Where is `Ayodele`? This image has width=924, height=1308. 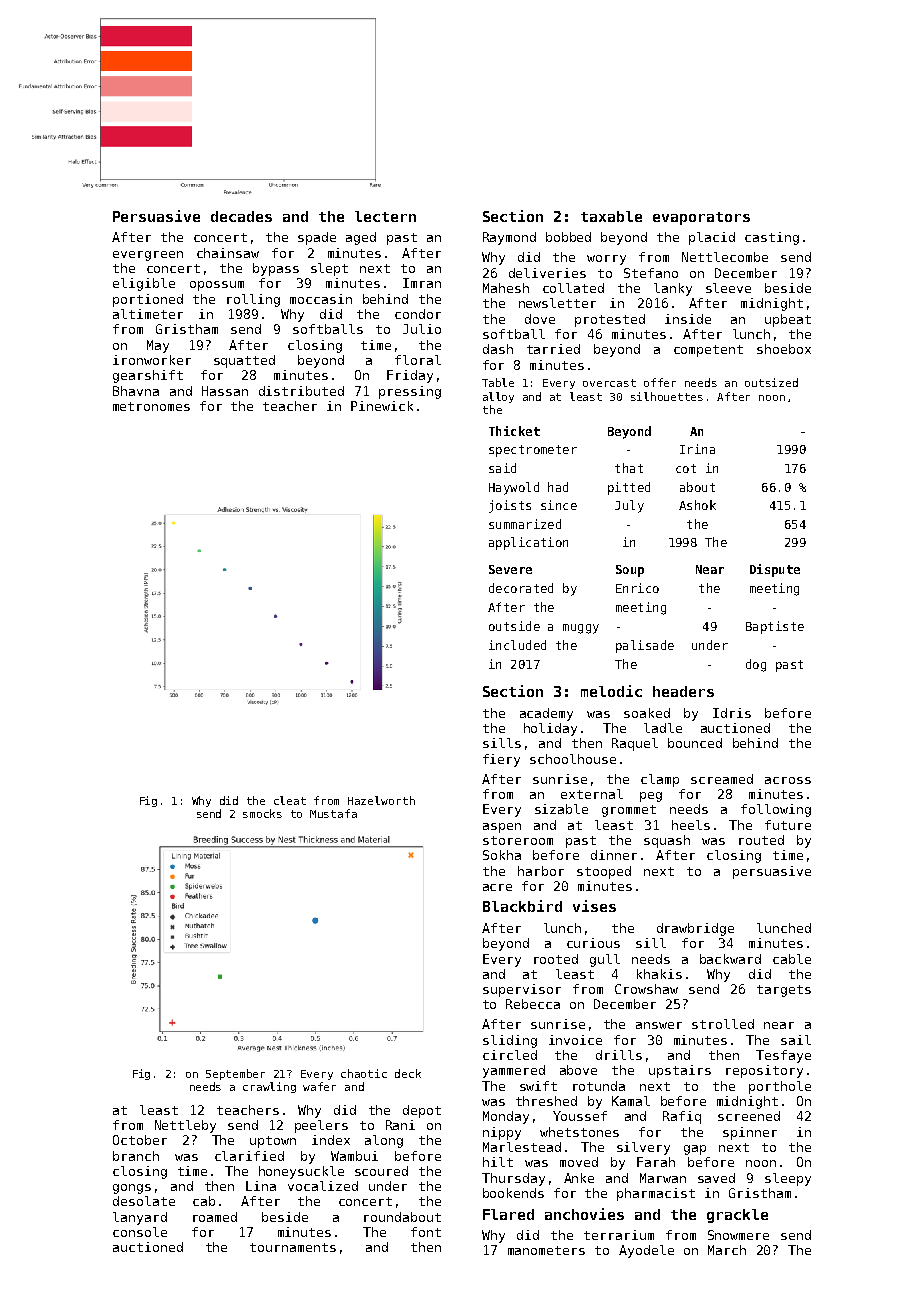
Ayodele is located at coordinates (646, 1251).
